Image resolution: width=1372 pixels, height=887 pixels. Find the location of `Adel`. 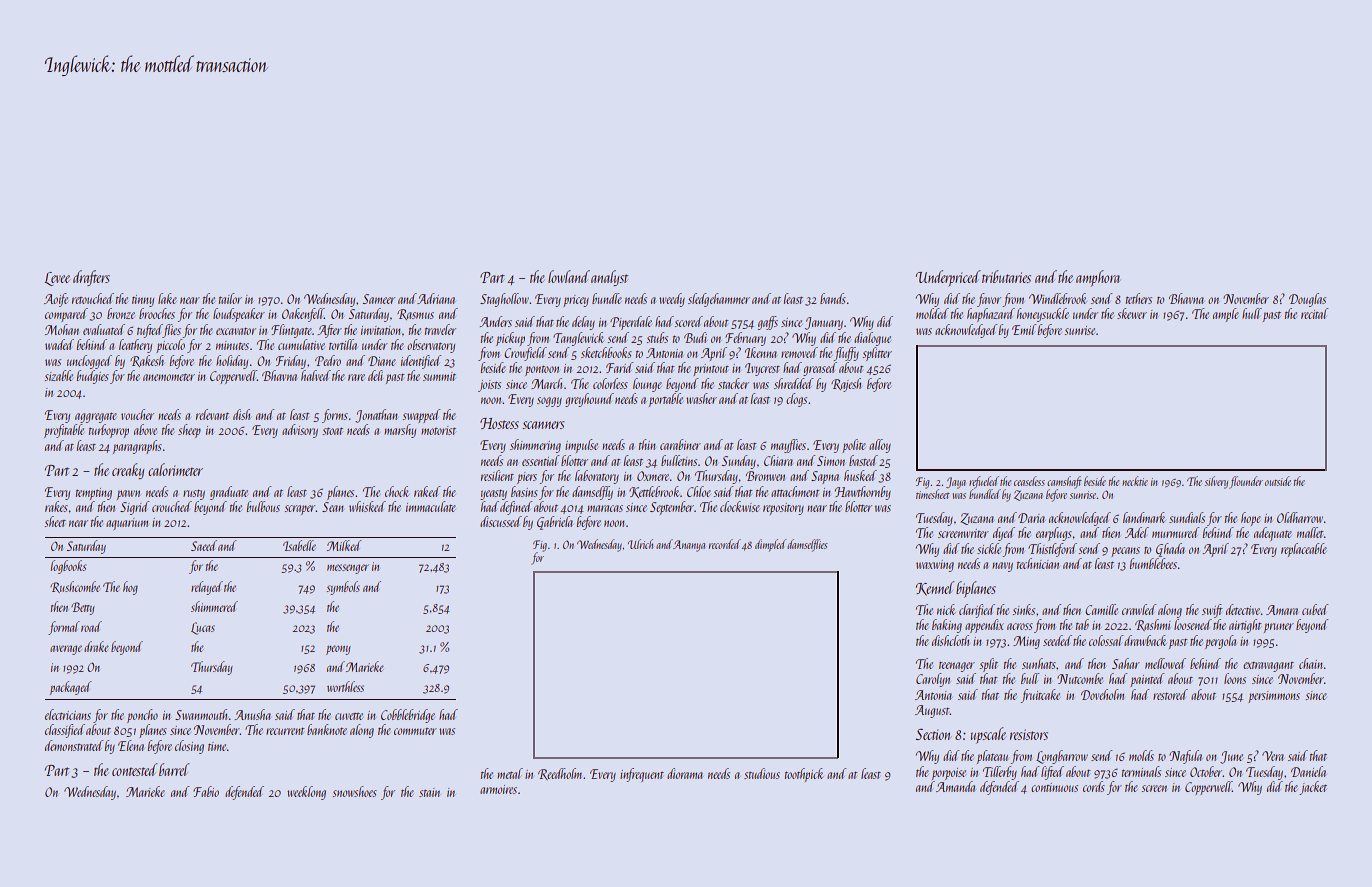

Adel is located at coordinates (1137, 532).
